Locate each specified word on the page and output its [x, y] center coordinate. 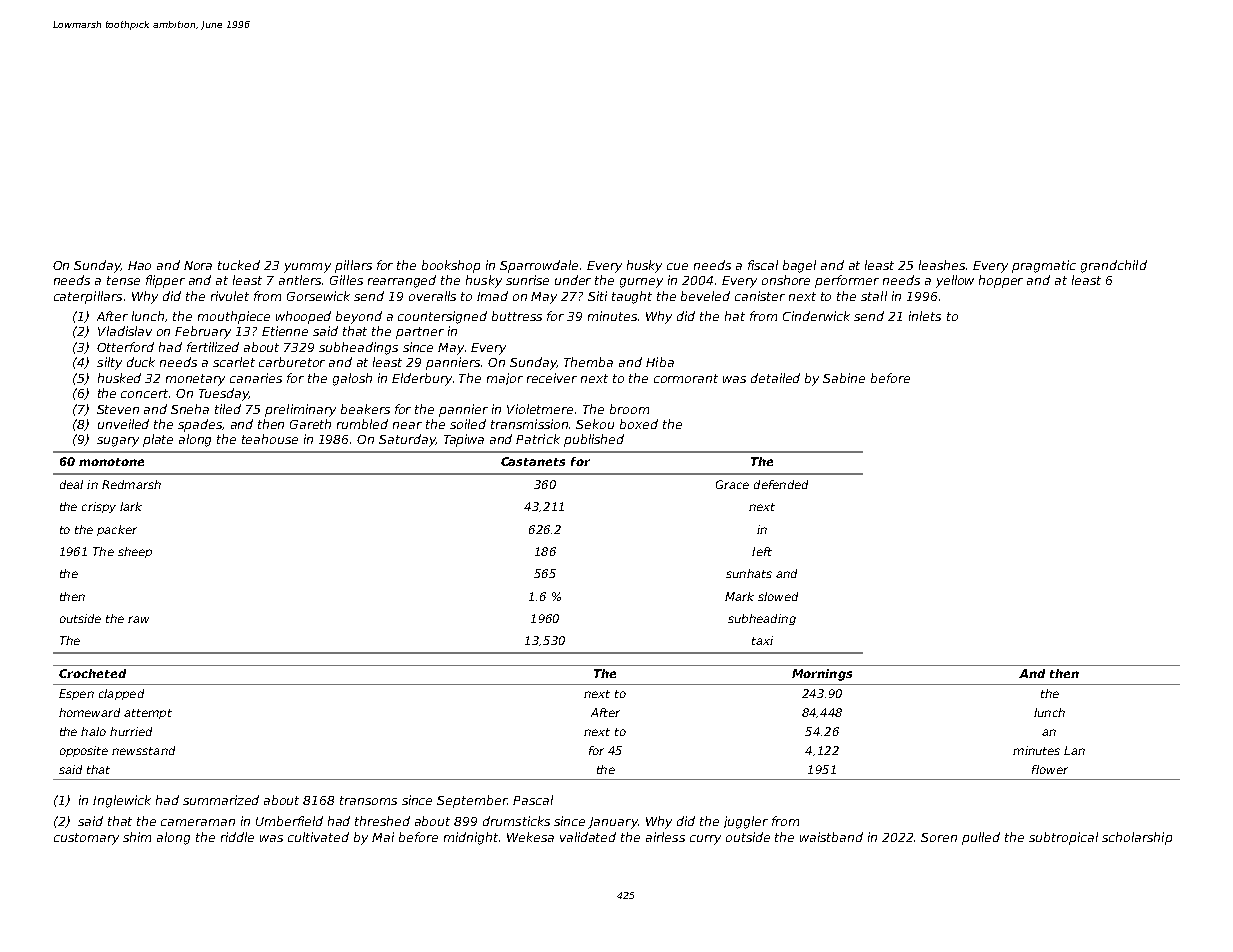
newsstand [143, 750]
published [594, 440]
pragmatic [1044, 266]
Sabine [844, 378]
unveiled [123, 424]
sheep [135, 552]
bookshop [451, 266]
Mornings [822, 675]
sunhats [749, 573]
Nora [198, 265]
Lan [1074, 750]
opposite [84, 751]
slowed [778, 596]
